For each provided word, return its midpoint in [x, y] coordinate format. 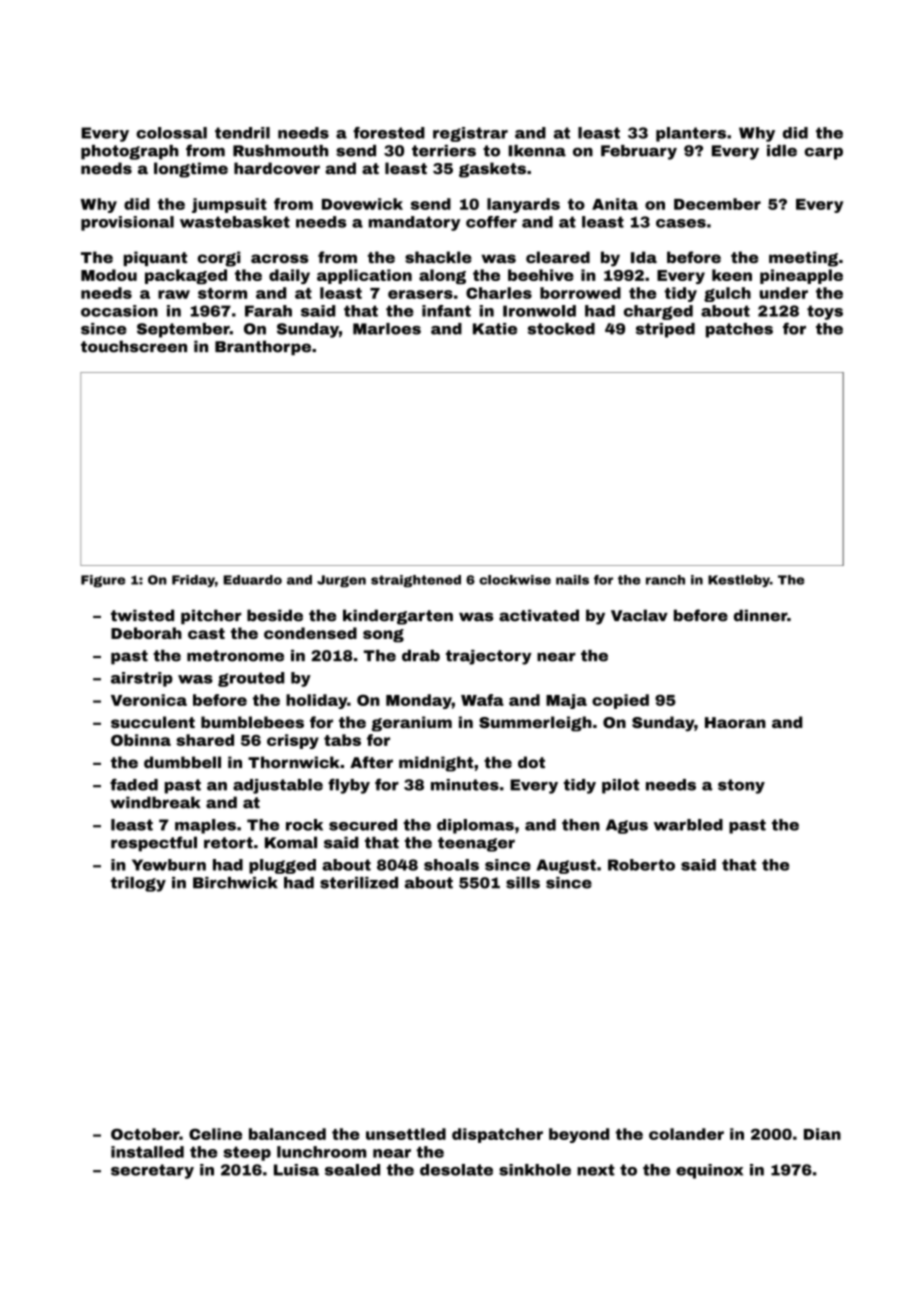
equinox [709, 1171]
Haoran [735, 722]
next [596, 1170]
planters [691, 134]
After [371, 762]
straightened [416, 581]
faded [134, 784]
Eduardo [253, 580]
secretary [152, 1171]
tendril [242, 133]
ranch [665, 580]
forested [389, 133]
